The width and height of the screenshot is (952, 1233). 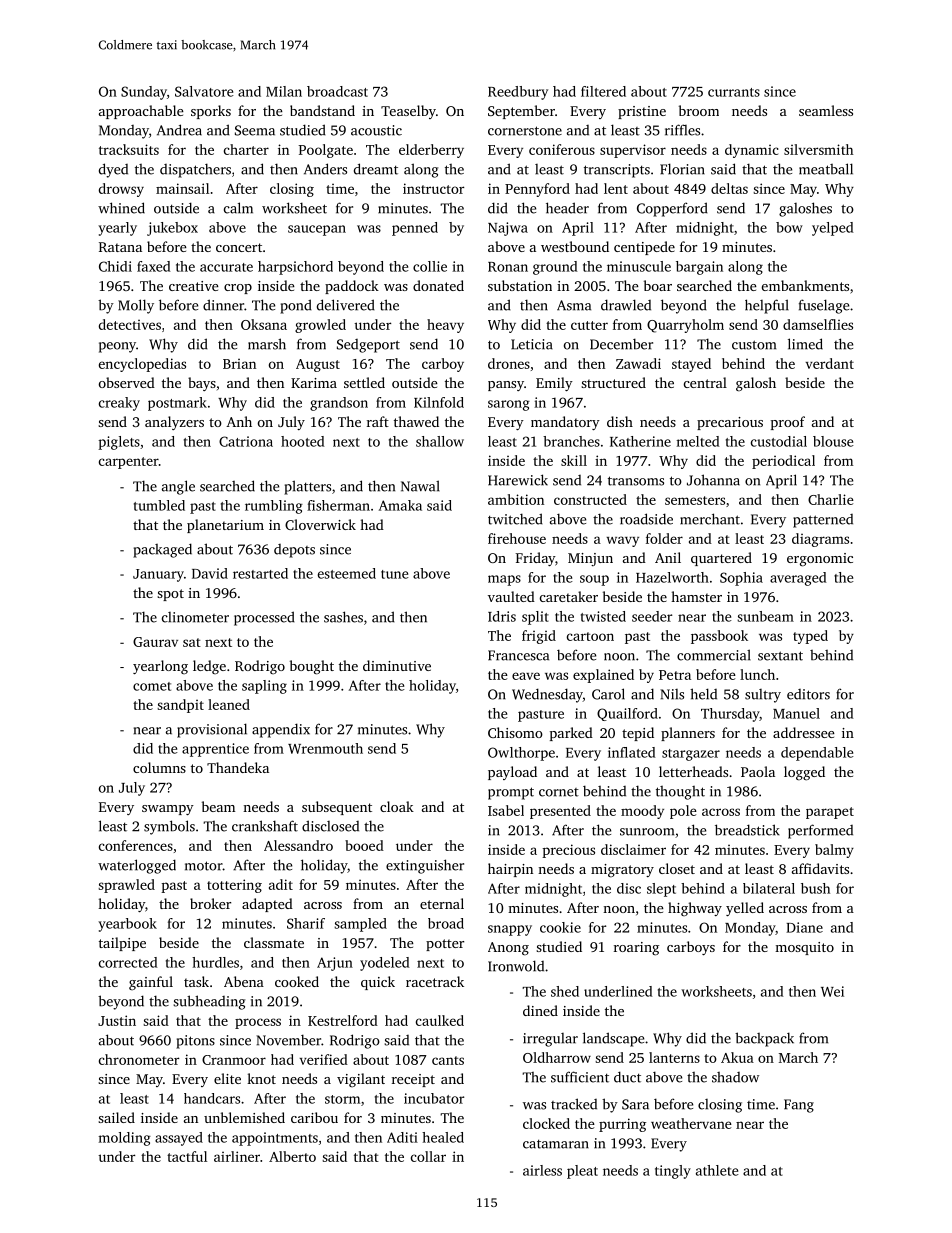 What do you see at coordinates (518, 480) in the screenshot?
I see `Harewick` at bounding box center [518, 480].
